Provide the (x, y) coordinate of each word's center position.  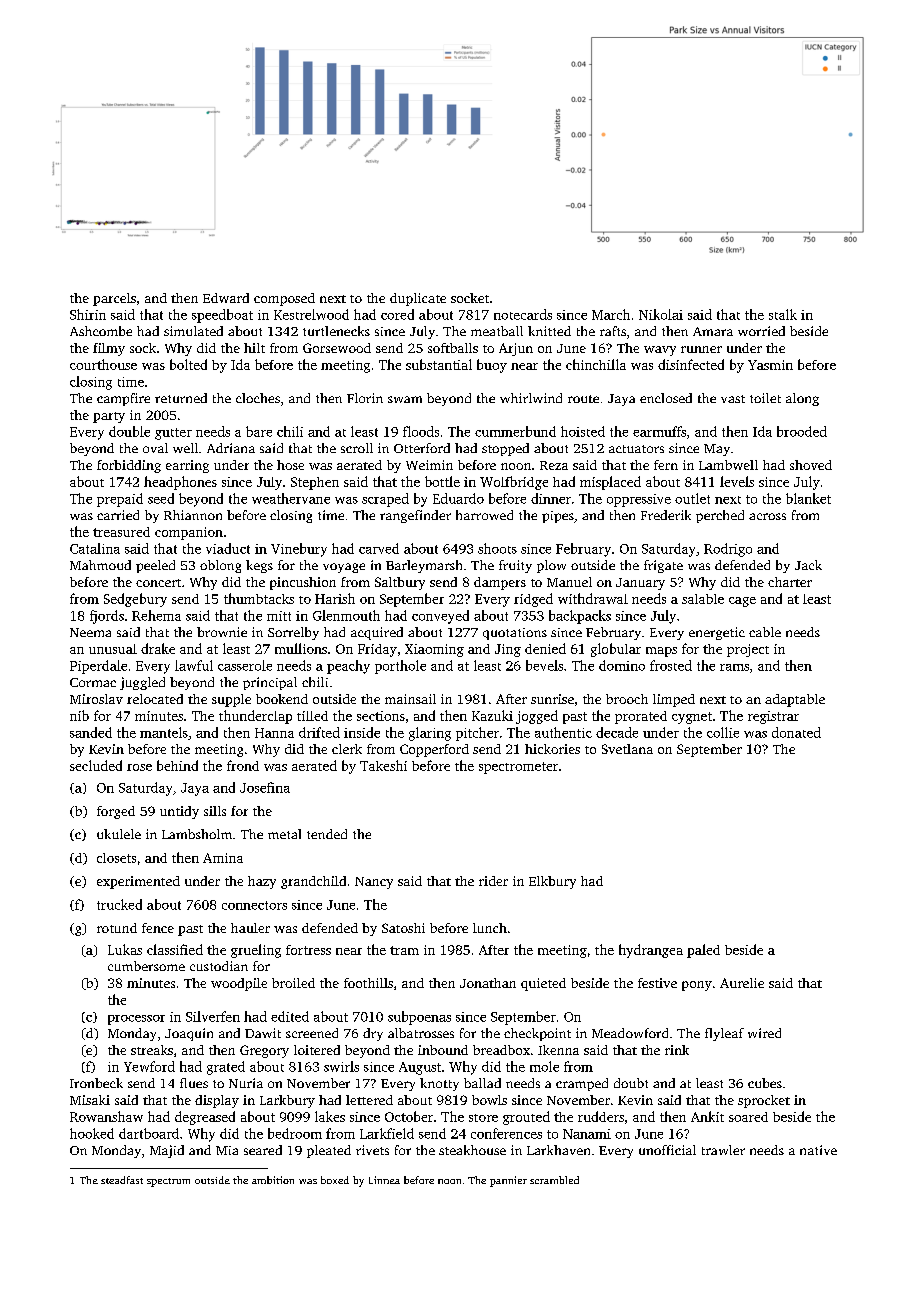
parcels (114, 299)
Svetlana (627, 749)
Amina (223, 858)
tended (327, 834)
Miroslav (96, 699)
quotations (515, 634)
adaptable (795, 700)
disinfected (691, 364)
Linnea (384, 1180)
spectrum (168, 1182)
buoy (492, 366)
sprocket (764, 1101)
